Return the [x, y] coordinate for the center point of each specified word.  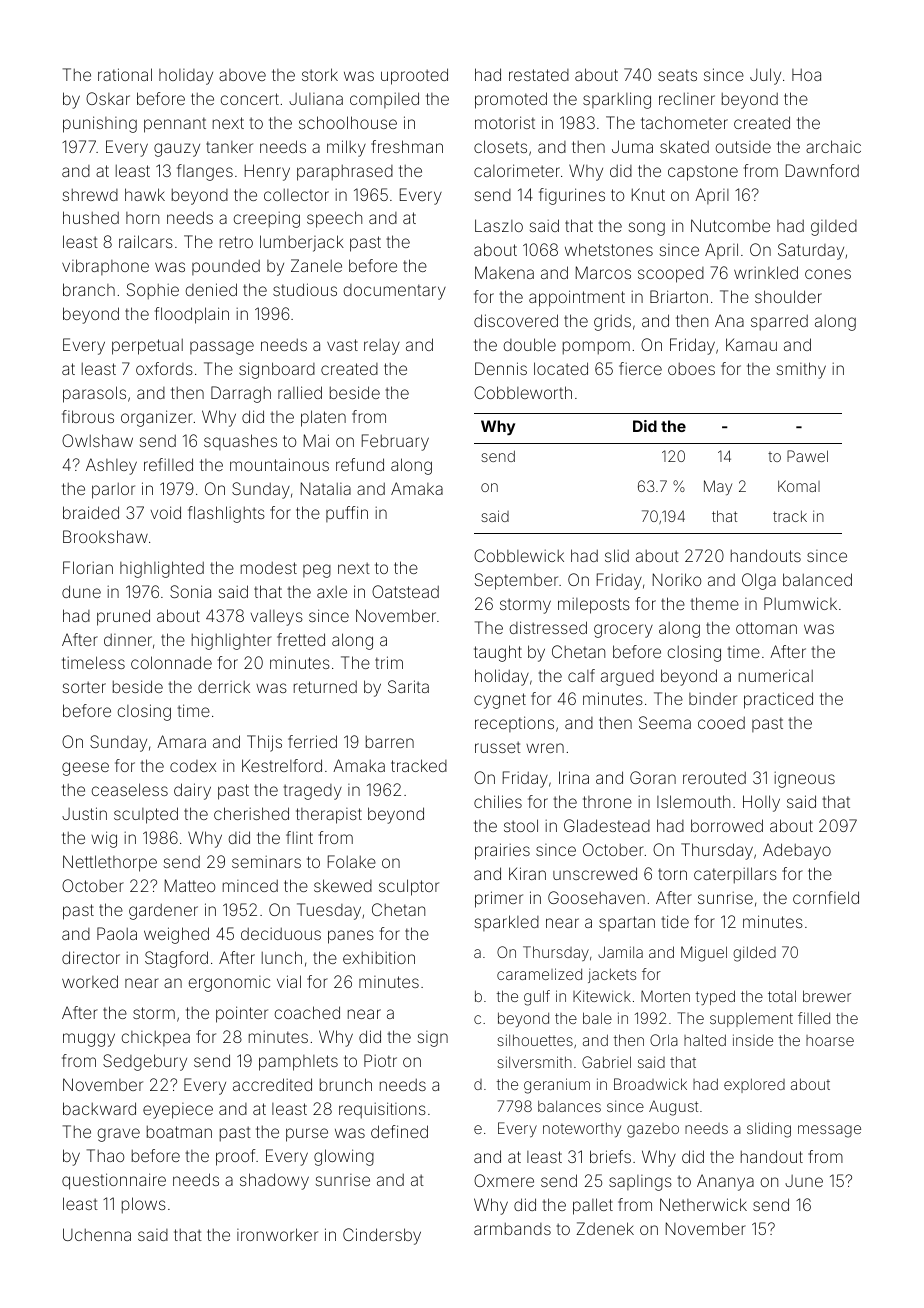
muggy [89, 1040]
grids [612, 322]
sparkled [507, 923]
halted [705, 1040]
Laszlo [499, 225]
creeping [267, 219]
